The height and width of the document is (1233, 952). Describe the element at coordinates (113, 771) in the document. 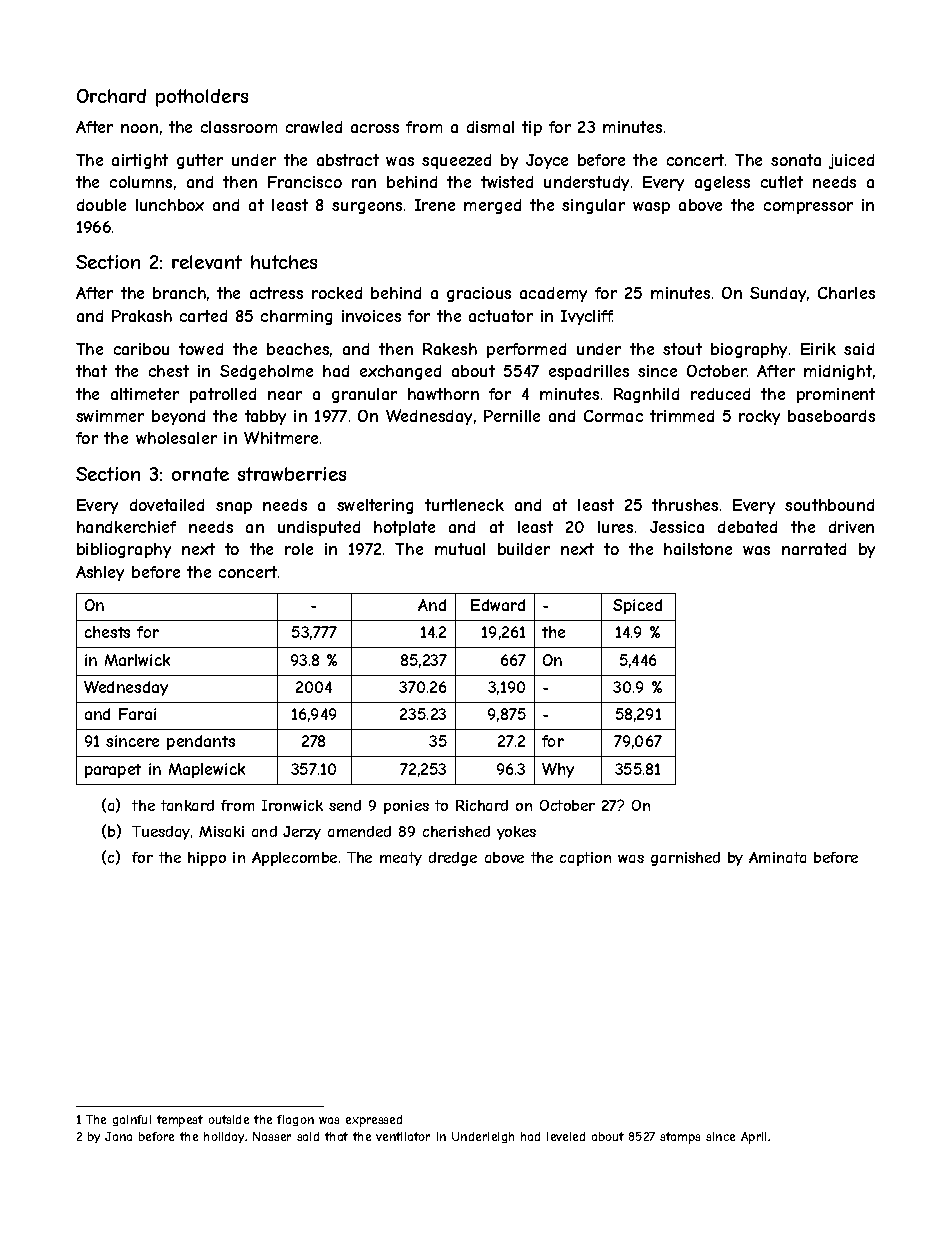

I see `parapet` at that location.
